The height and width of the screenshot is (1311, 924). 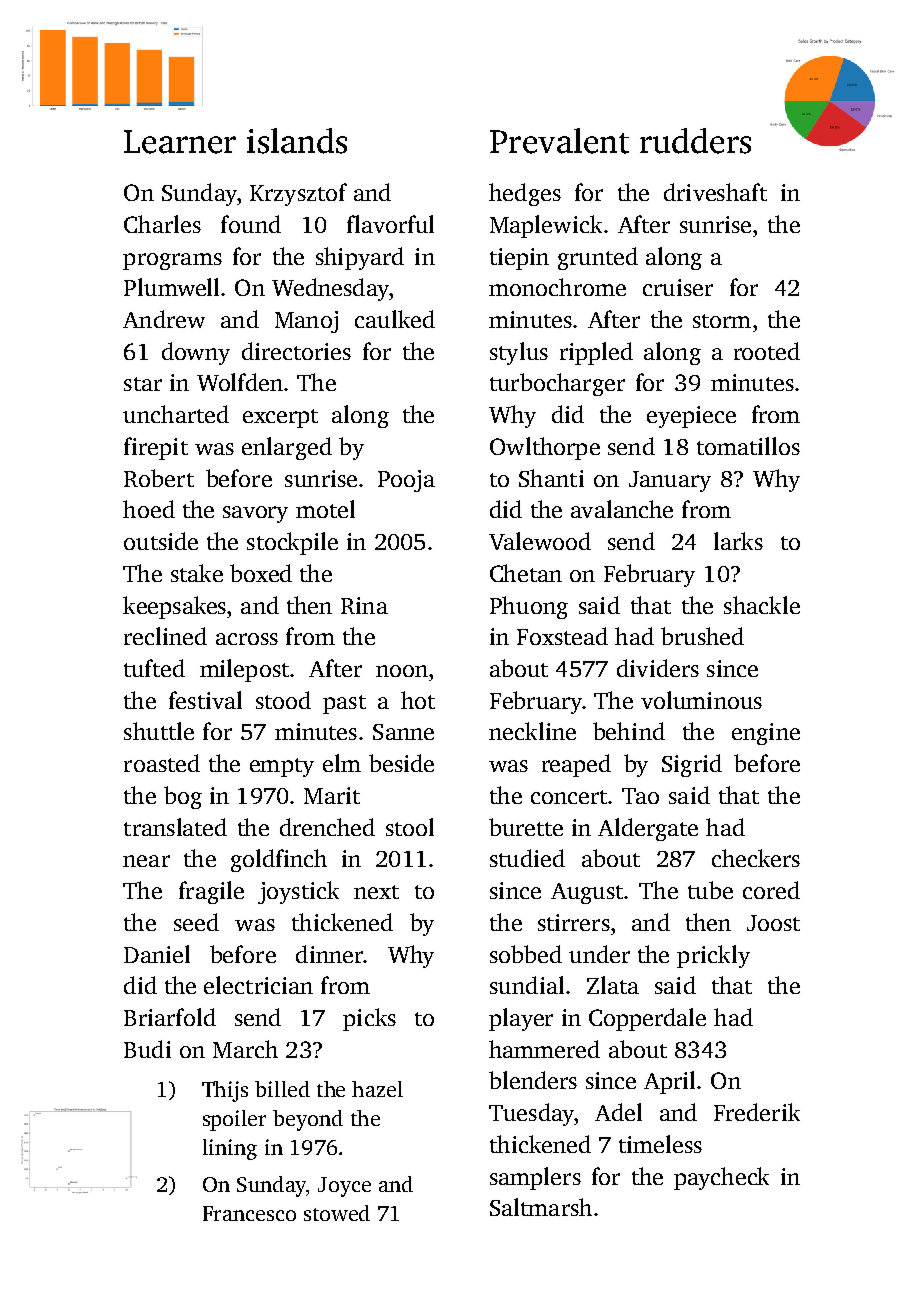 I want to click on tufted, so click(x=154, y=668).
